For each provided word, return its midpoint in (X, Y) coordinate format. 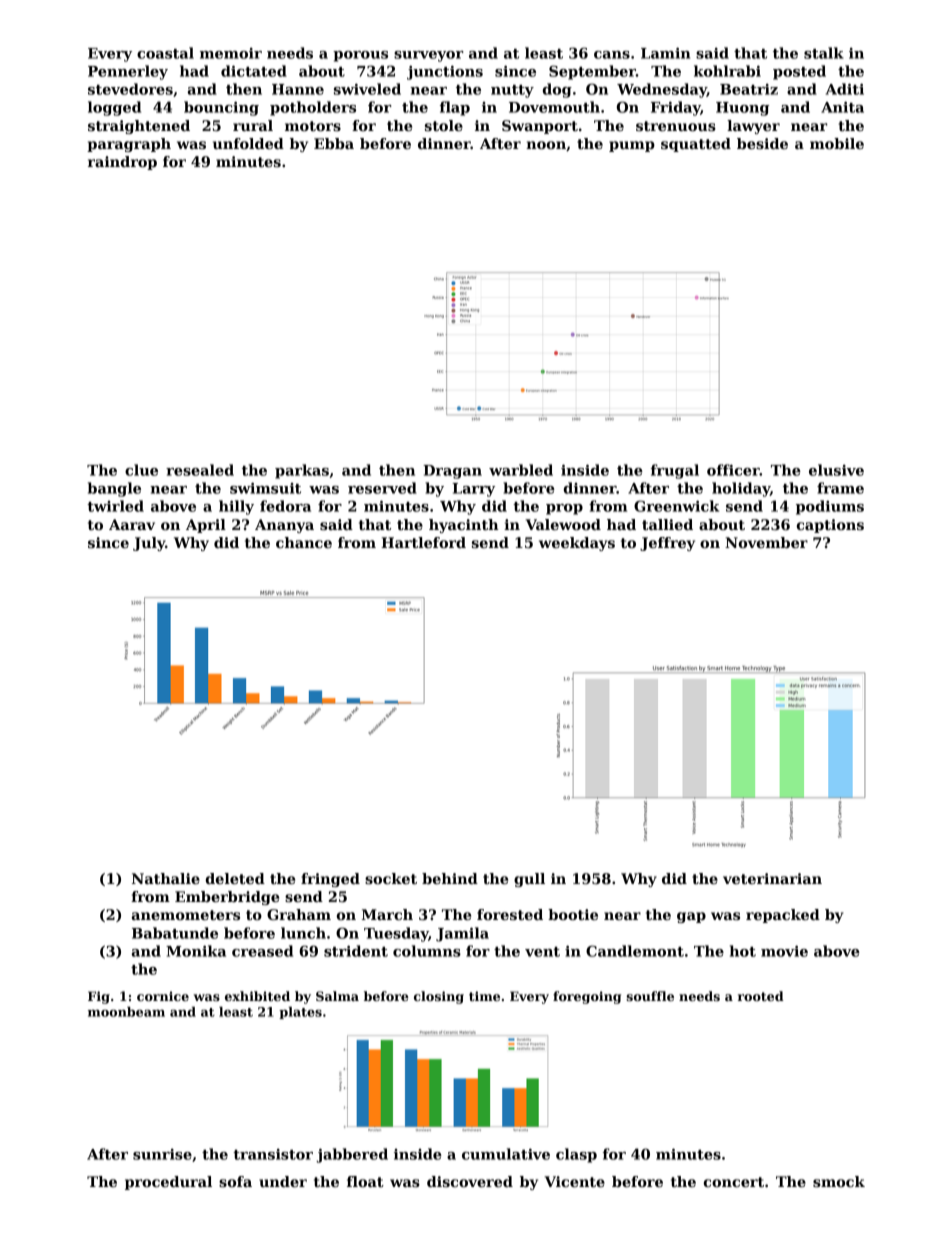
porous (360, 56)
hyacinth (464, 526)
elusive (836, 470)
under (283, 1181)
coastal (165, 53)
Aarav (132, 524)
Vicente (574, 1181)
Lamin (665, 53)
